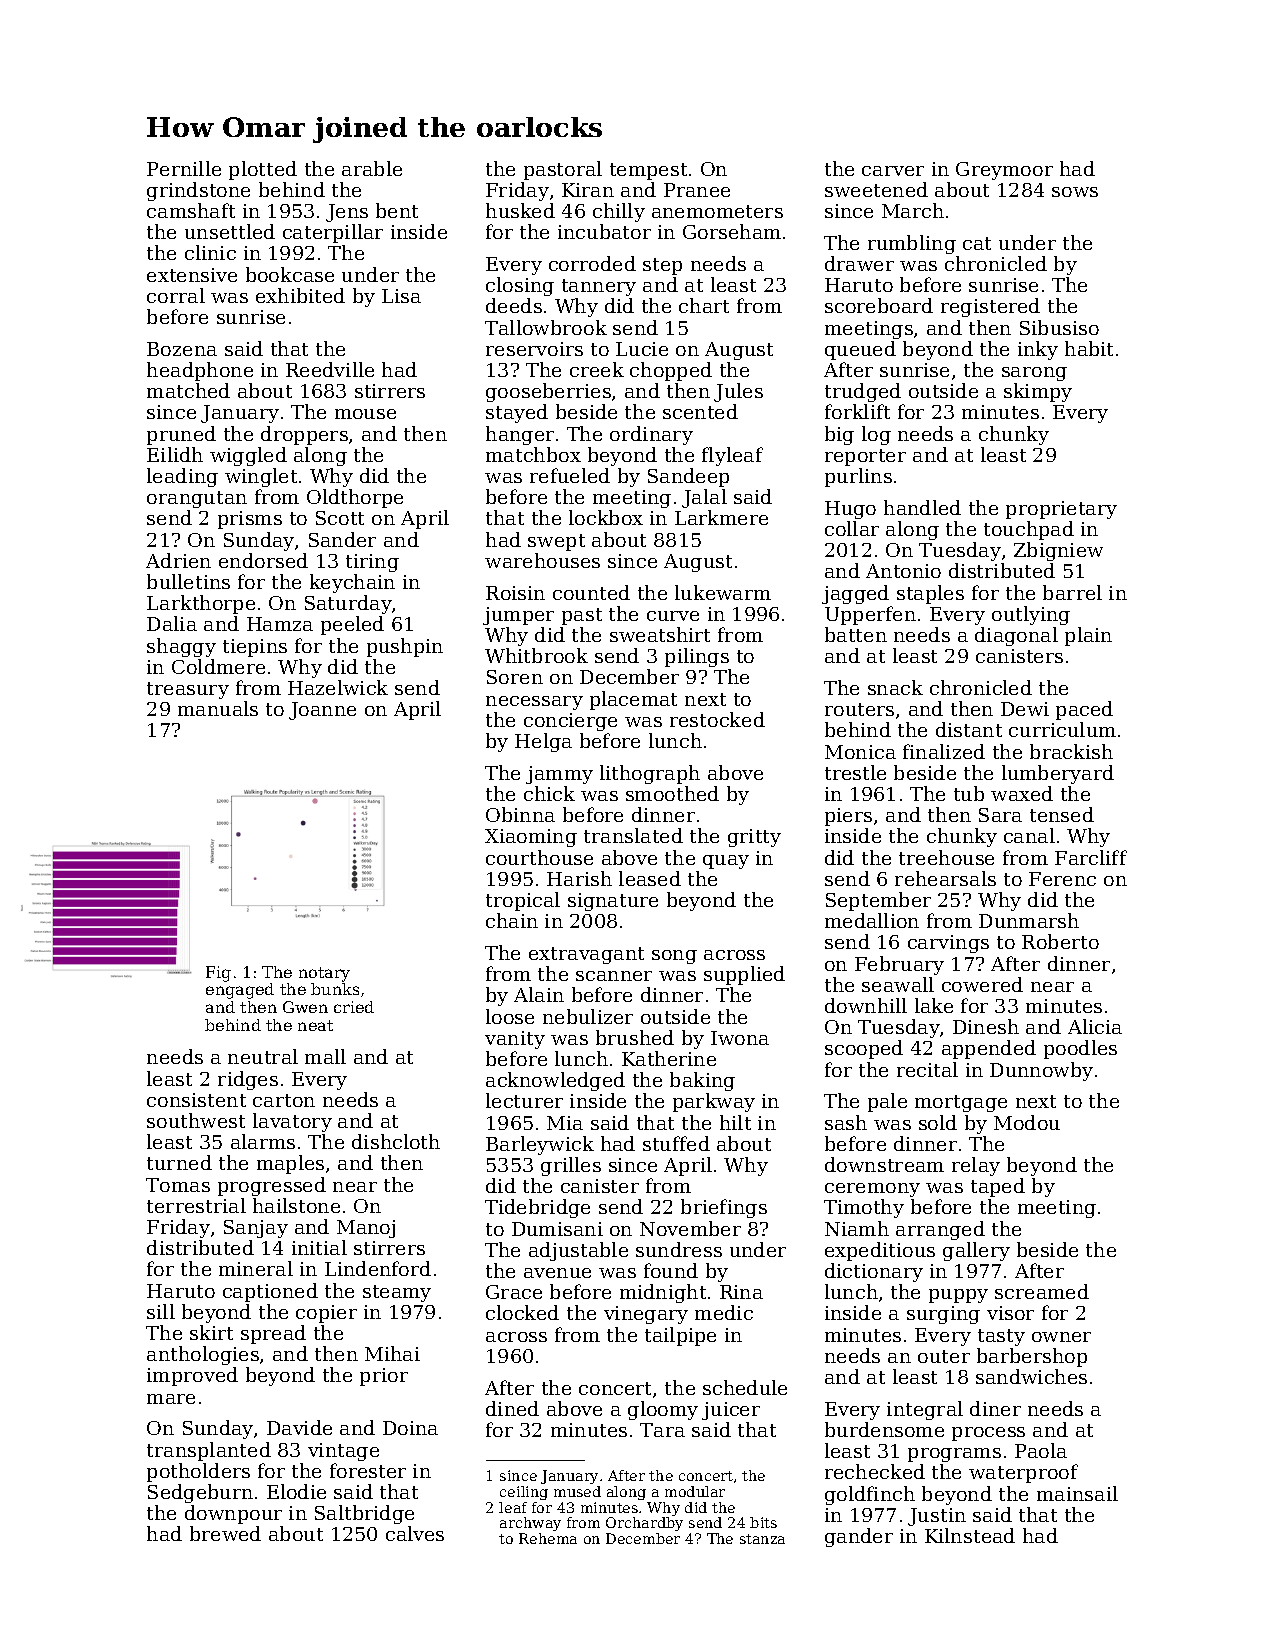 The height and width of the document is (1650, 1275). What do you see at coordinates (184, 168) in the document?
I see `Pernille` at bounding box center [184, 168].
